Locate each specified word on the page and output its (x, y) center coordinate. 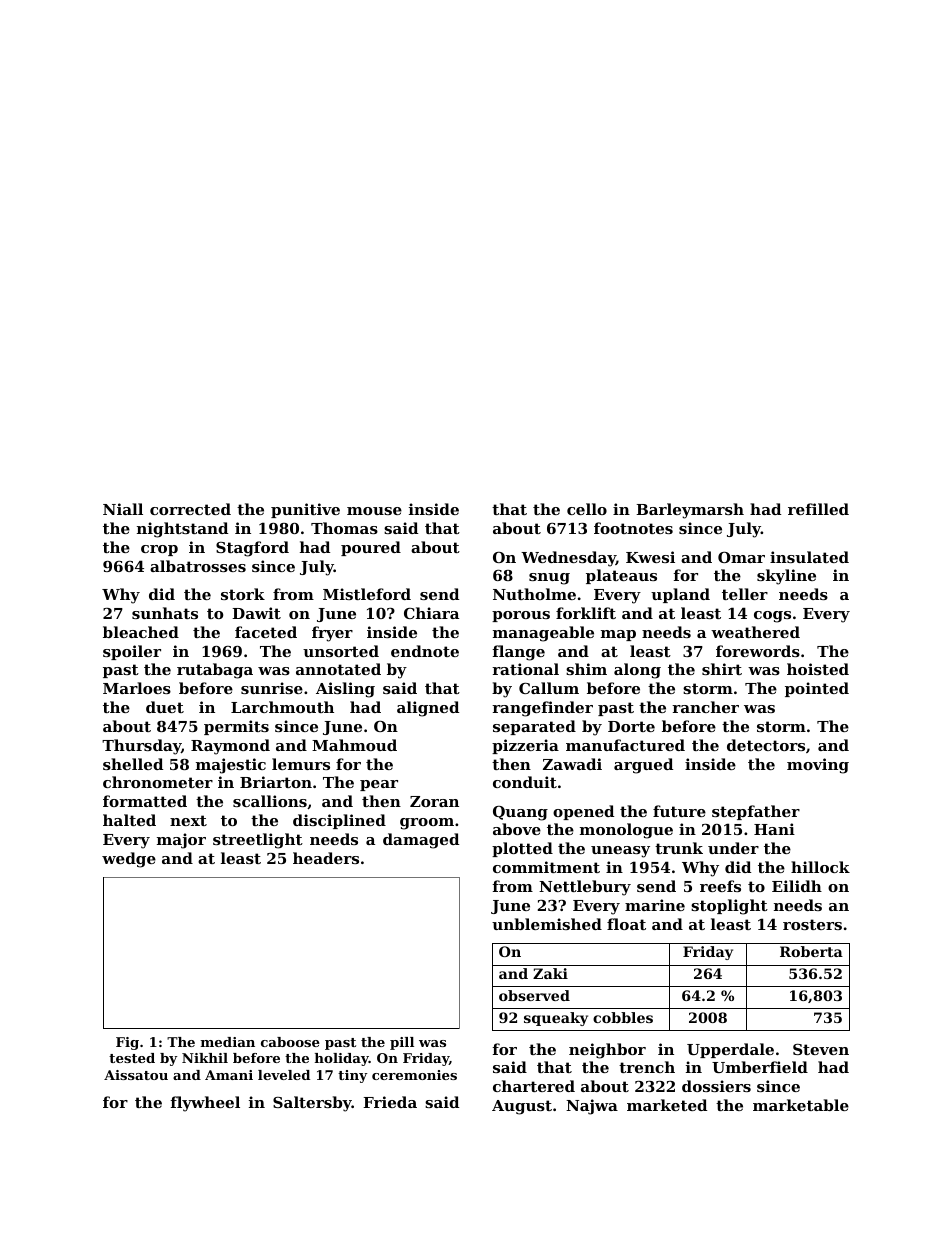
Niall (123, 509)
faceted (266, 632)
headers (326, 858)
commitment (546, 867)
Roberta (811, 951)
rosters (812, 924)
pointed (817, 689)
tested (132, 1058)
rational (525, 669)
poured (371, 548)
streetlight (258, 841)
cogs (772, 617)
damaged (421, 841)
